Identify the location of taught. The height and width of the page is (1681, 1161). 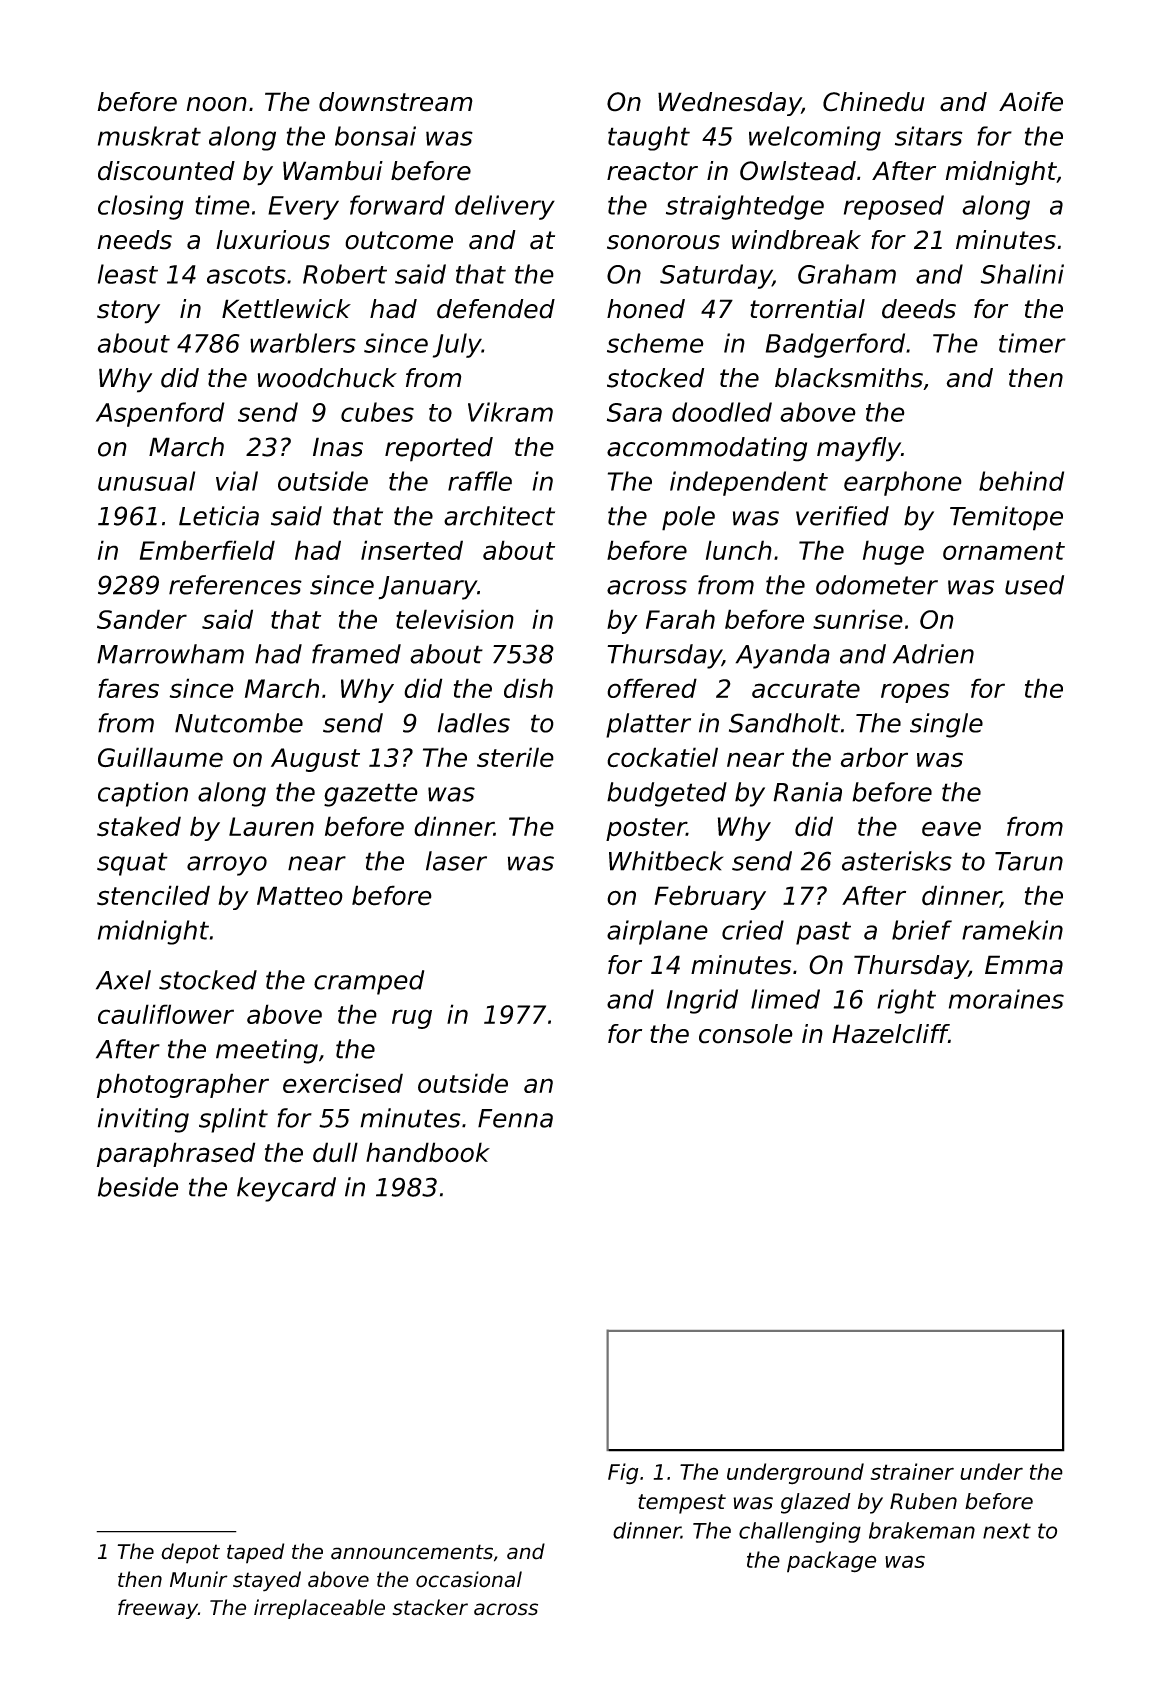
(649, 138).
